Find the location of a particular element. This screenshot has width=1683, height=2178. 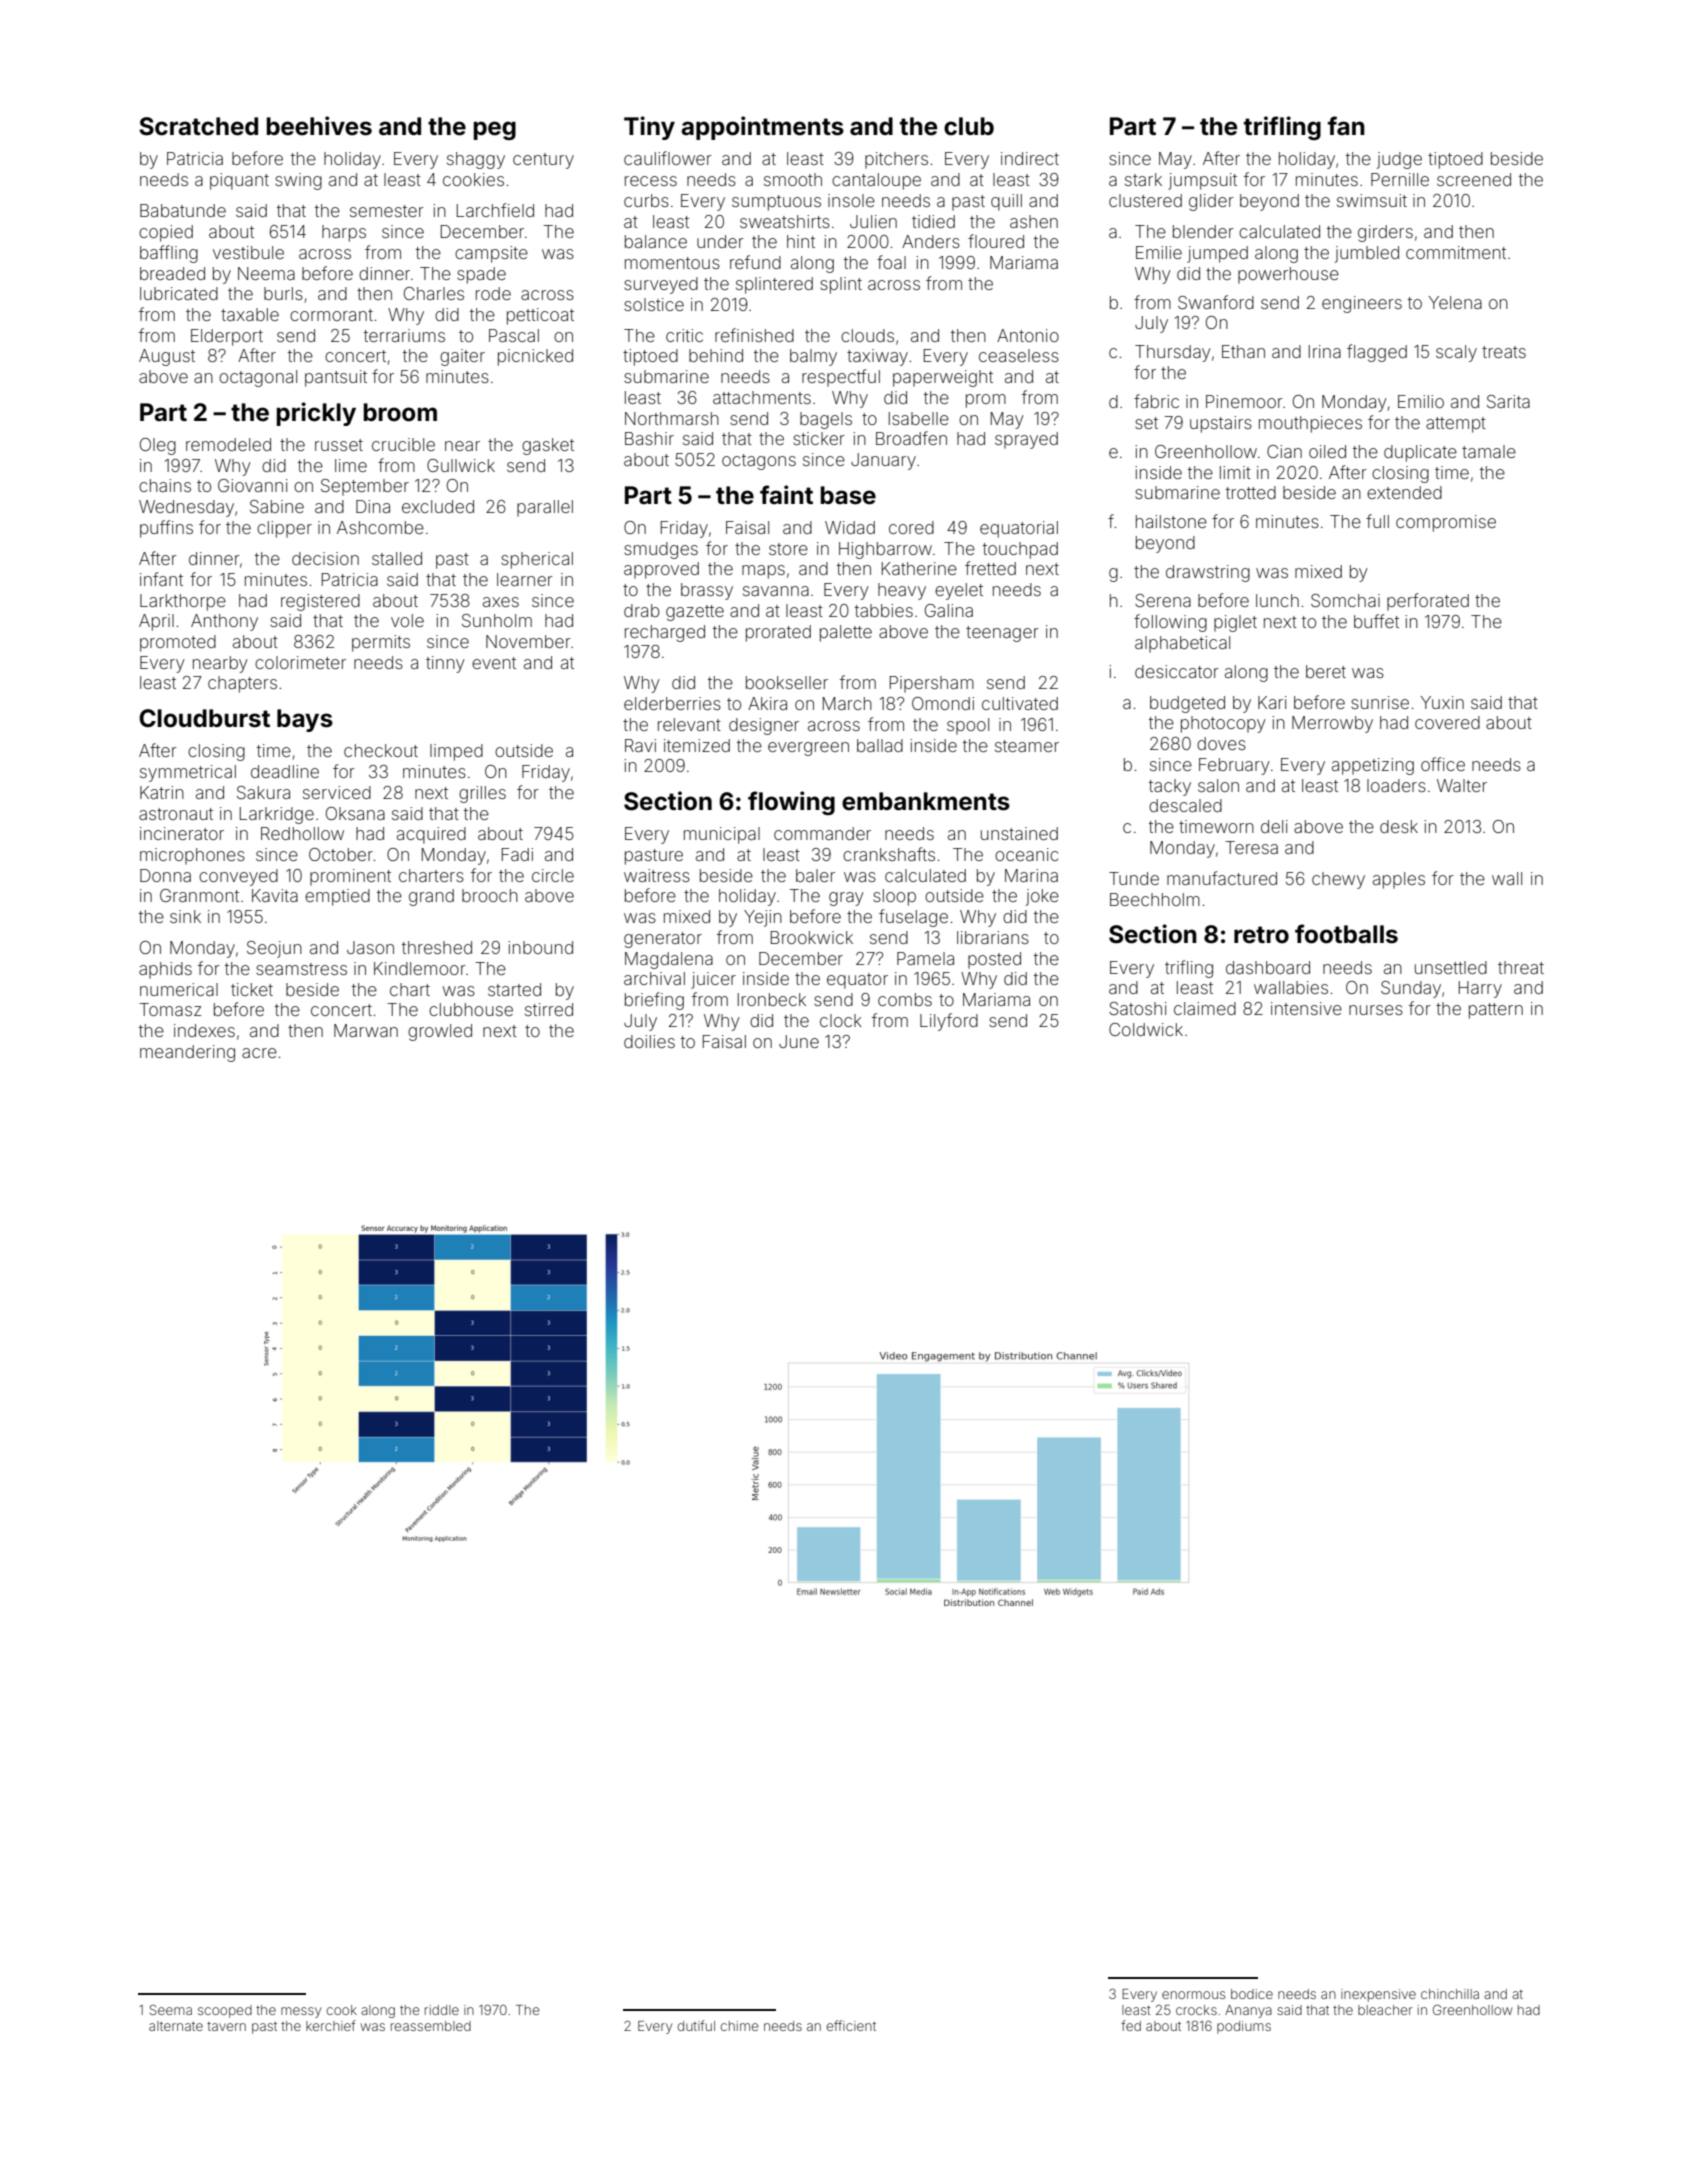

alternate is located at coordinates (176, 2026).
